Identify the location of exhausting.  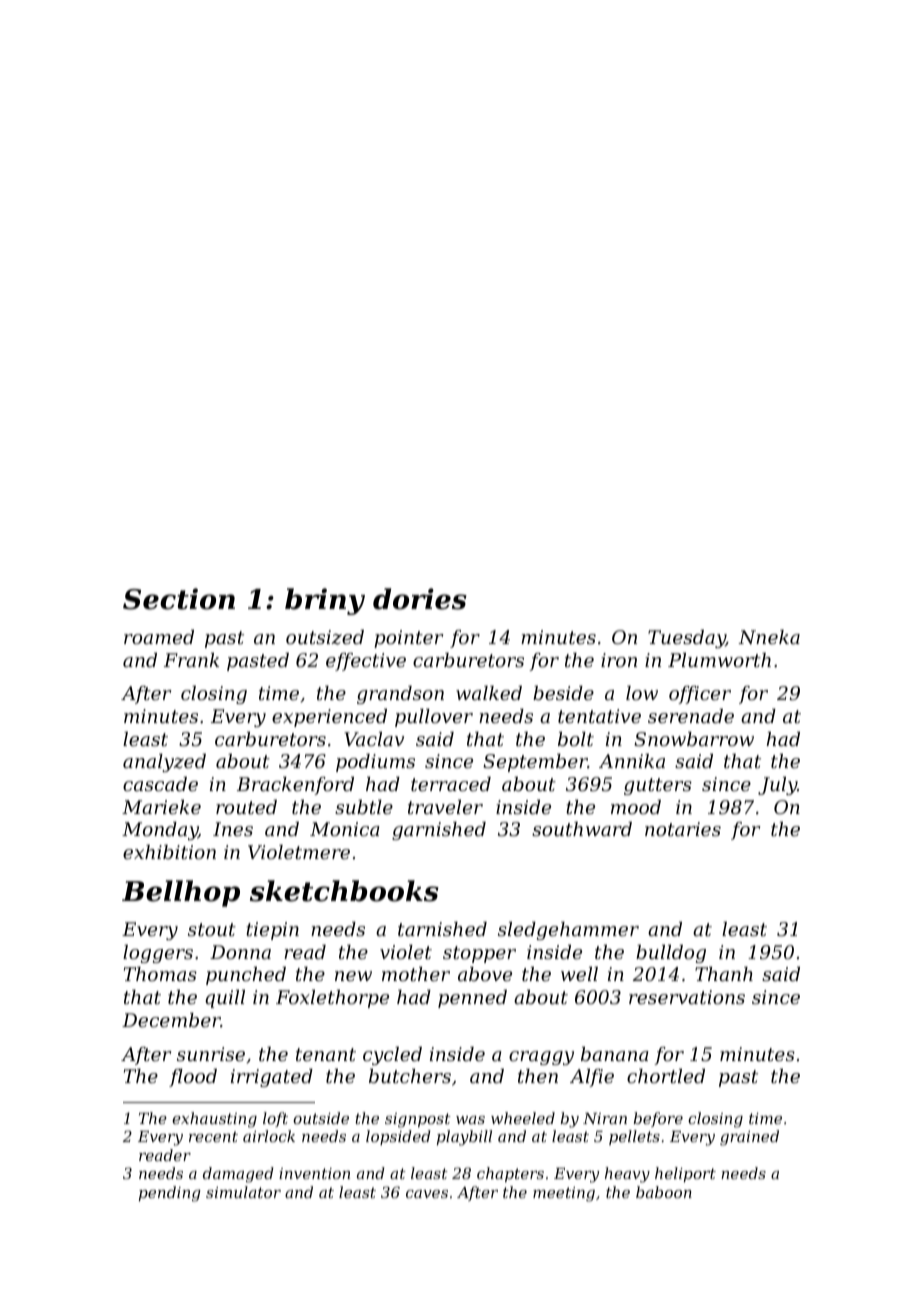
(214, 1120).
